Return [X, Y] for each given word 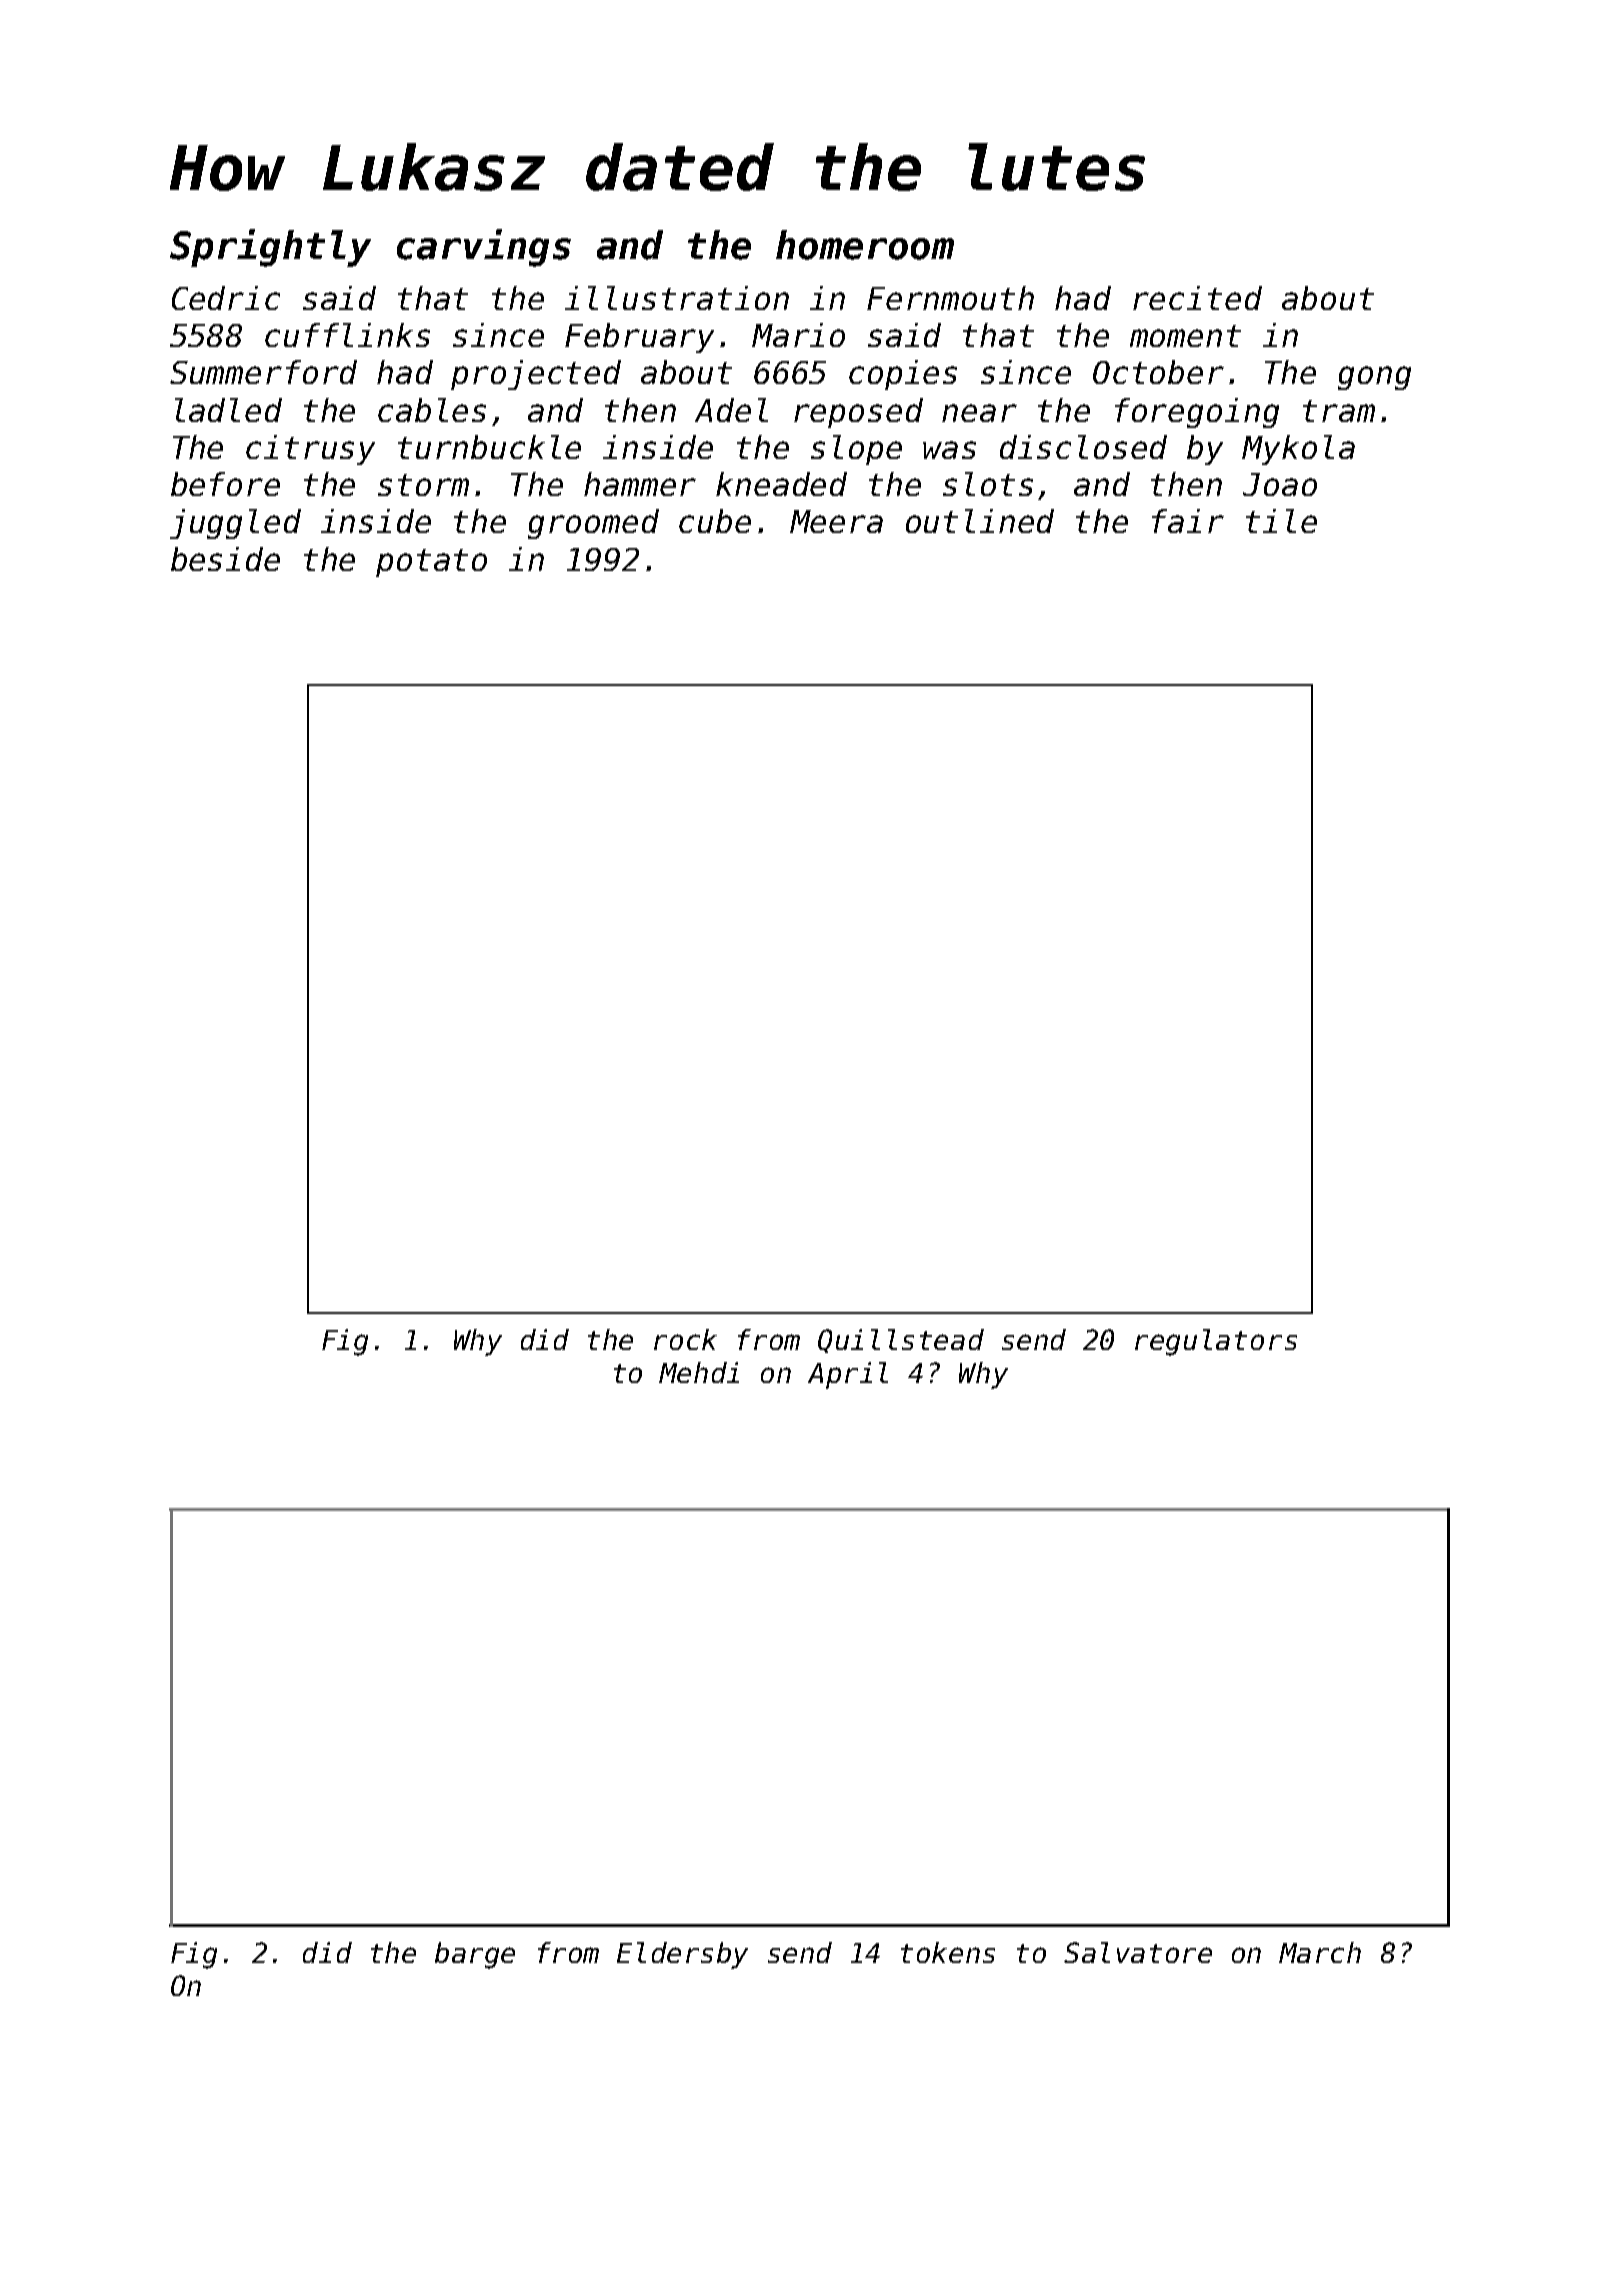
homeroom [865, 245]
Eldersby [682, 1955]
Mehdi [699, 1372]
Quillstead [901, 1341]
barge [475, 1955]
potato [431, 563]
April [848, 1375]
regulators [1216, 1342]
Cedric [226, 298]
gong [1374, 378]
